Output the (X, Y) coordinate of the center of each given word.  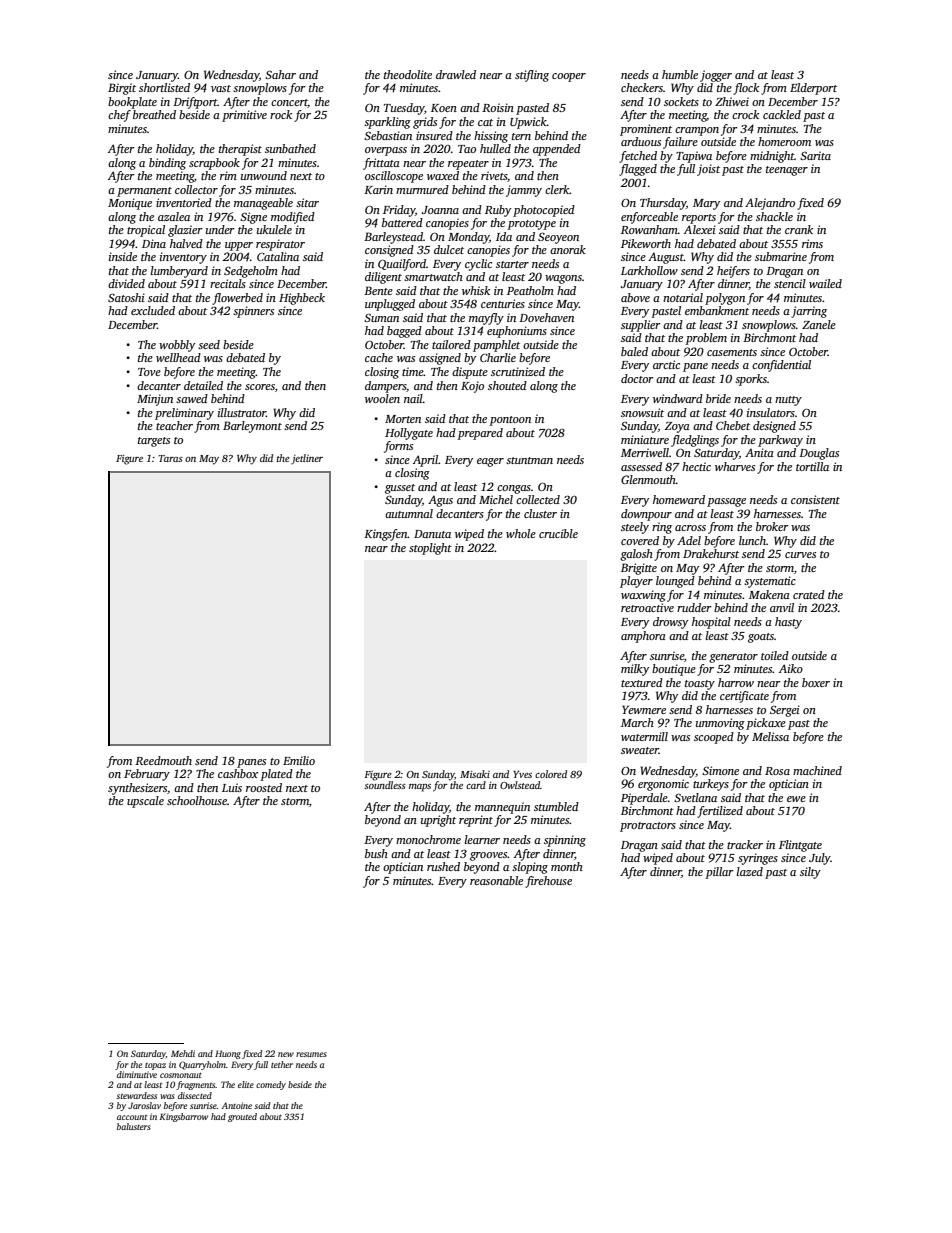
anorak (568, 249)
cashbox (238, 773)
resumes (311, 1054)
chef (119, 116)
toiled (775, 655)
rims (812, 243)
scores (260, 387)
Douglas (819, 454)
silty (810, 873)
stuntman (529, 460)
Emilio (299, 760)
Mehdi (183, 1053)
